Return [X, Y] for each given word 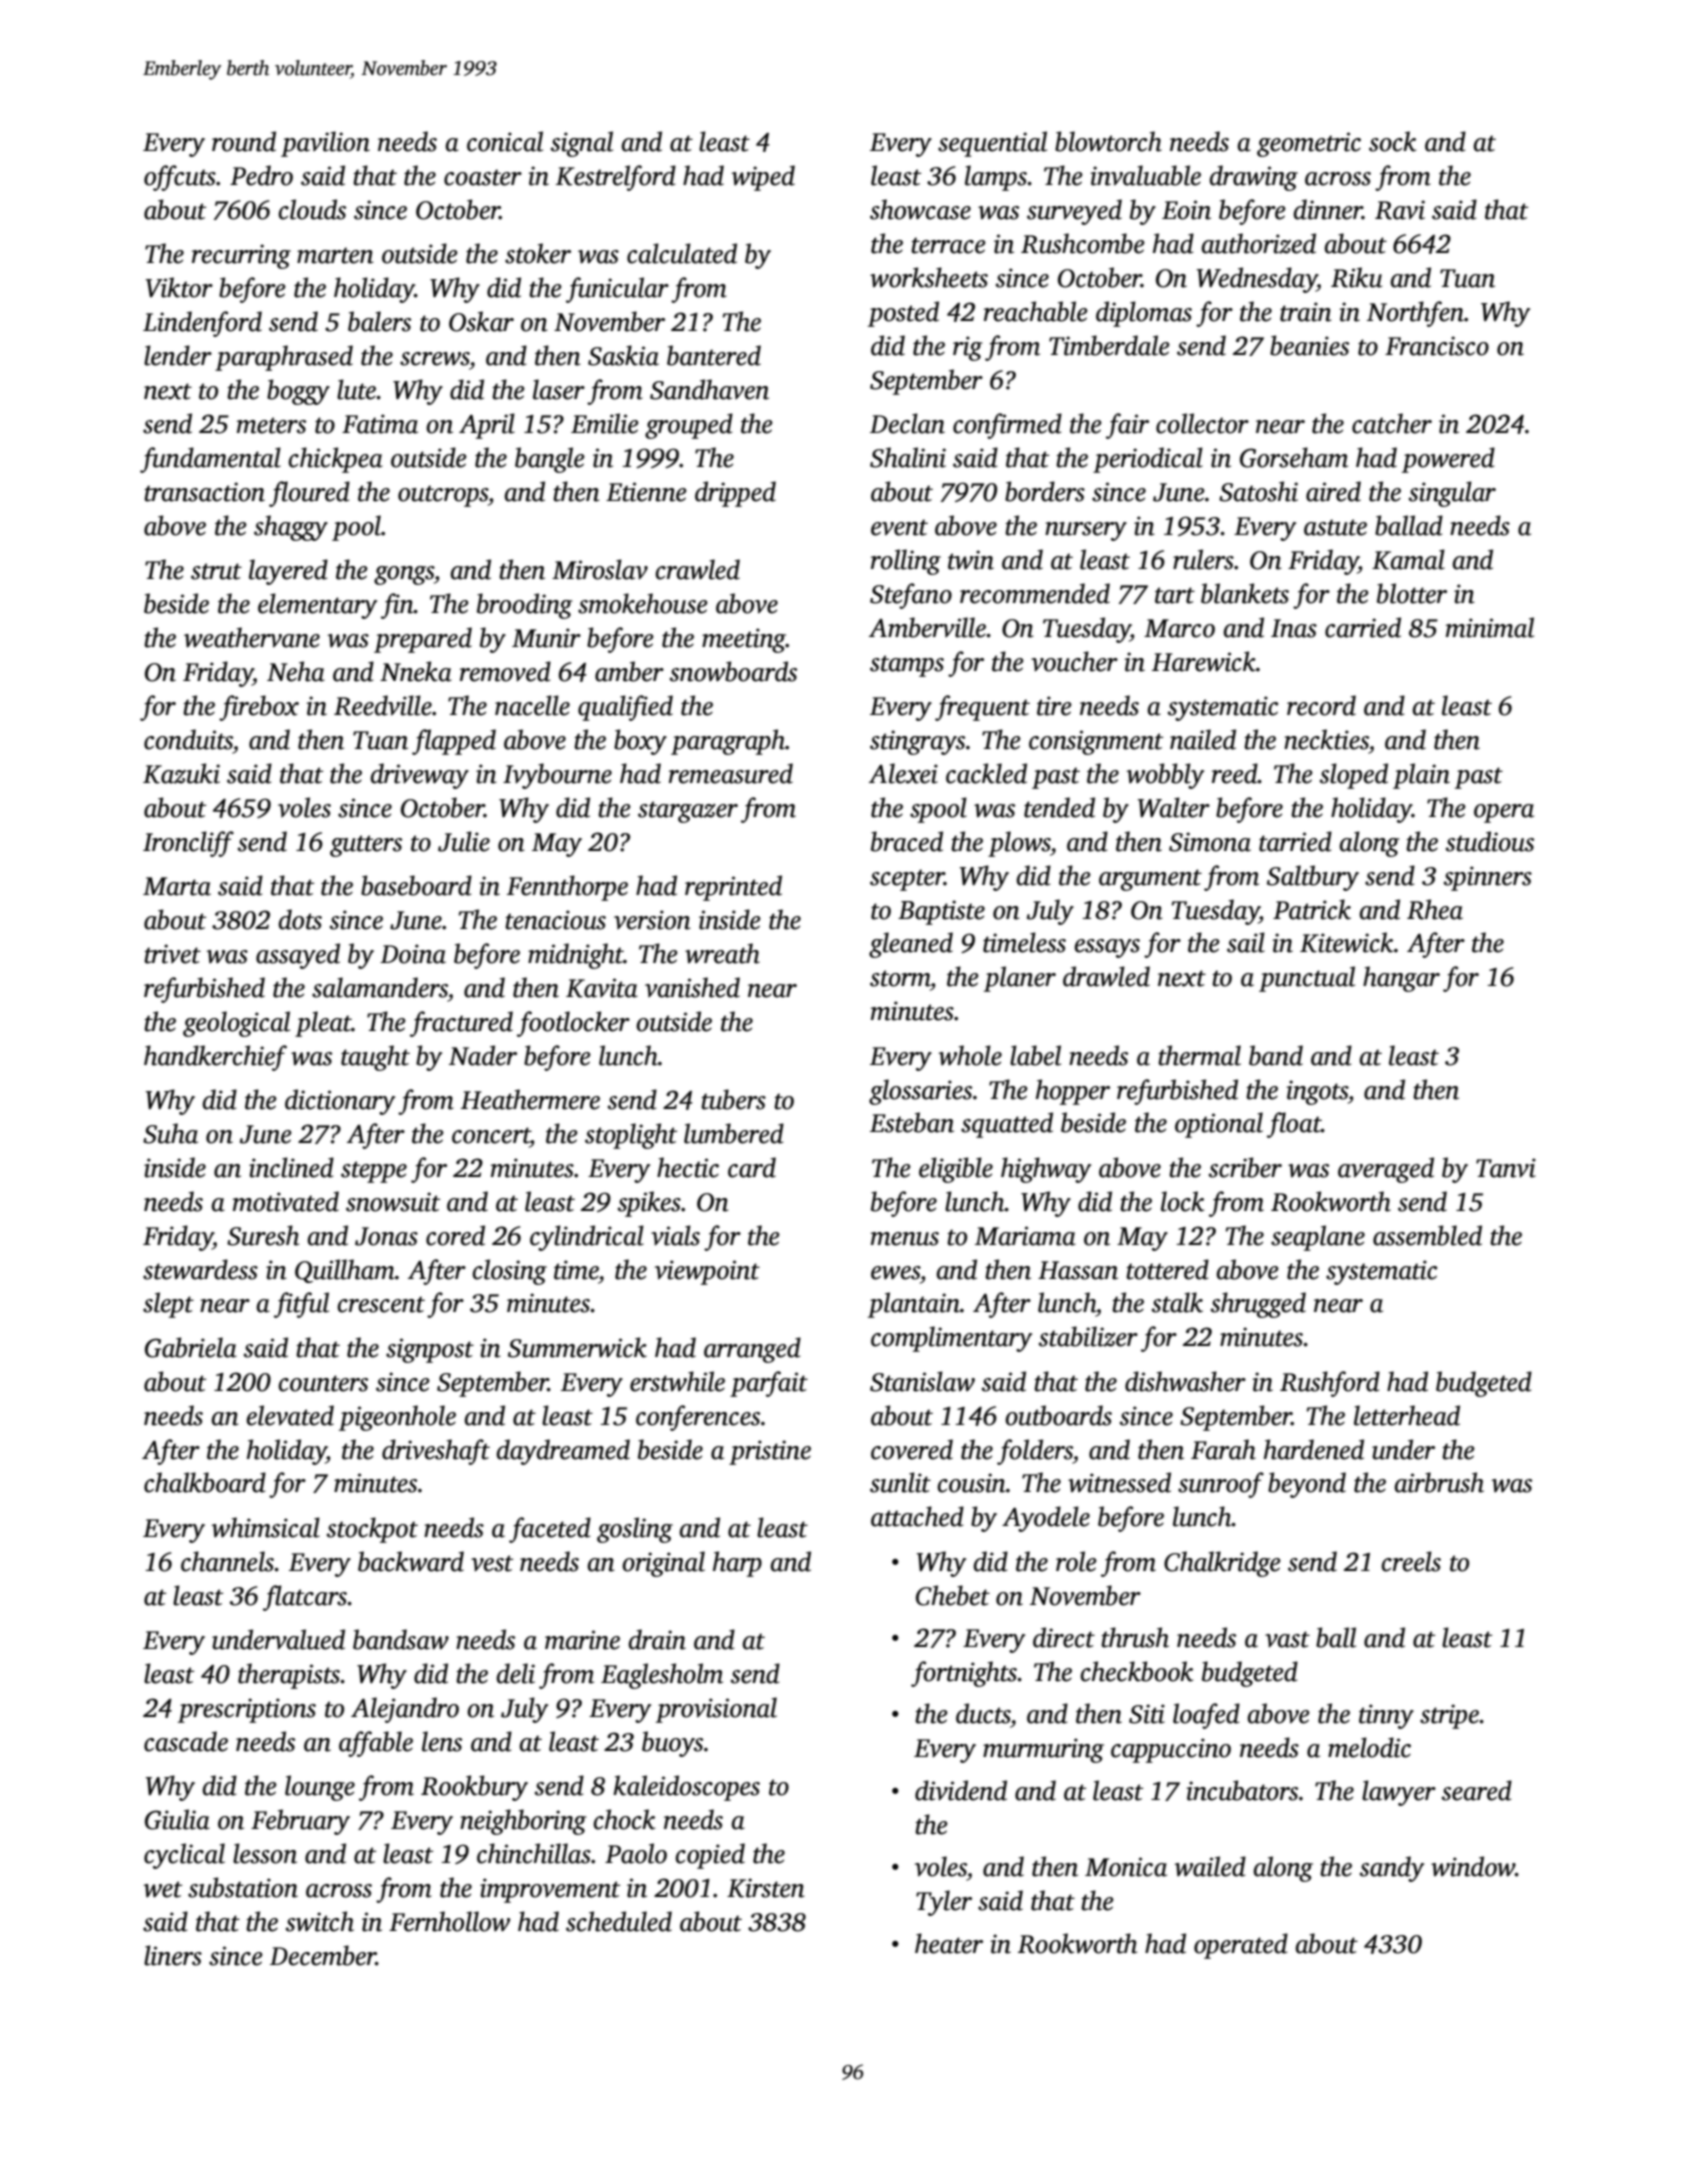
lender [178, 355]
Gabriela [191, 1347]
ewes [895, 1273]
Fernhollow [449, 1921]
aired [1333, 491]
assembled [1427, 1235]
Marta [177, 886]
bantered [714, 355]
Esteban [912, 1122]
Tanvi [1506, 1168]
